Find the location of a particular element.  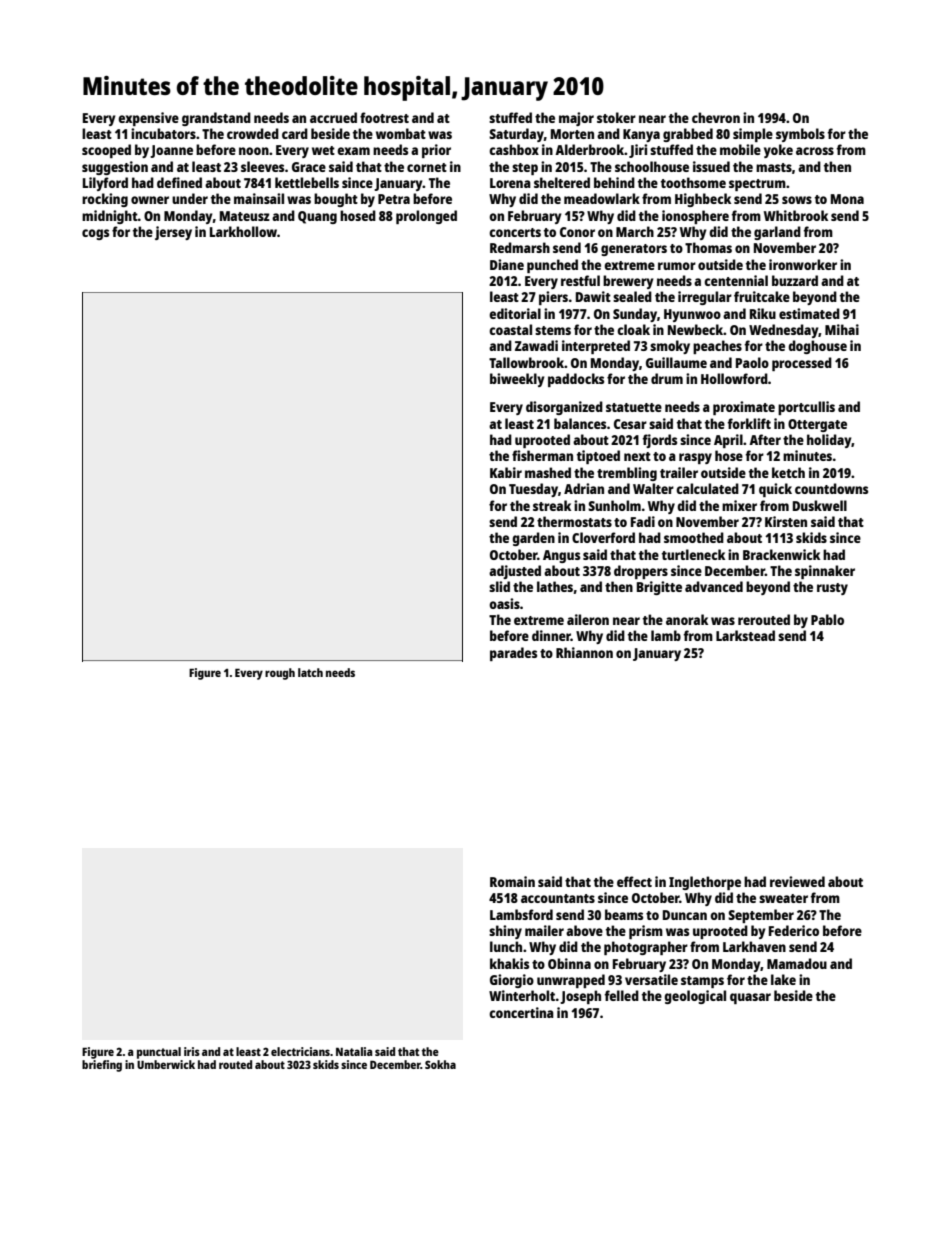

cogs is located at coordinates (95, 234).
